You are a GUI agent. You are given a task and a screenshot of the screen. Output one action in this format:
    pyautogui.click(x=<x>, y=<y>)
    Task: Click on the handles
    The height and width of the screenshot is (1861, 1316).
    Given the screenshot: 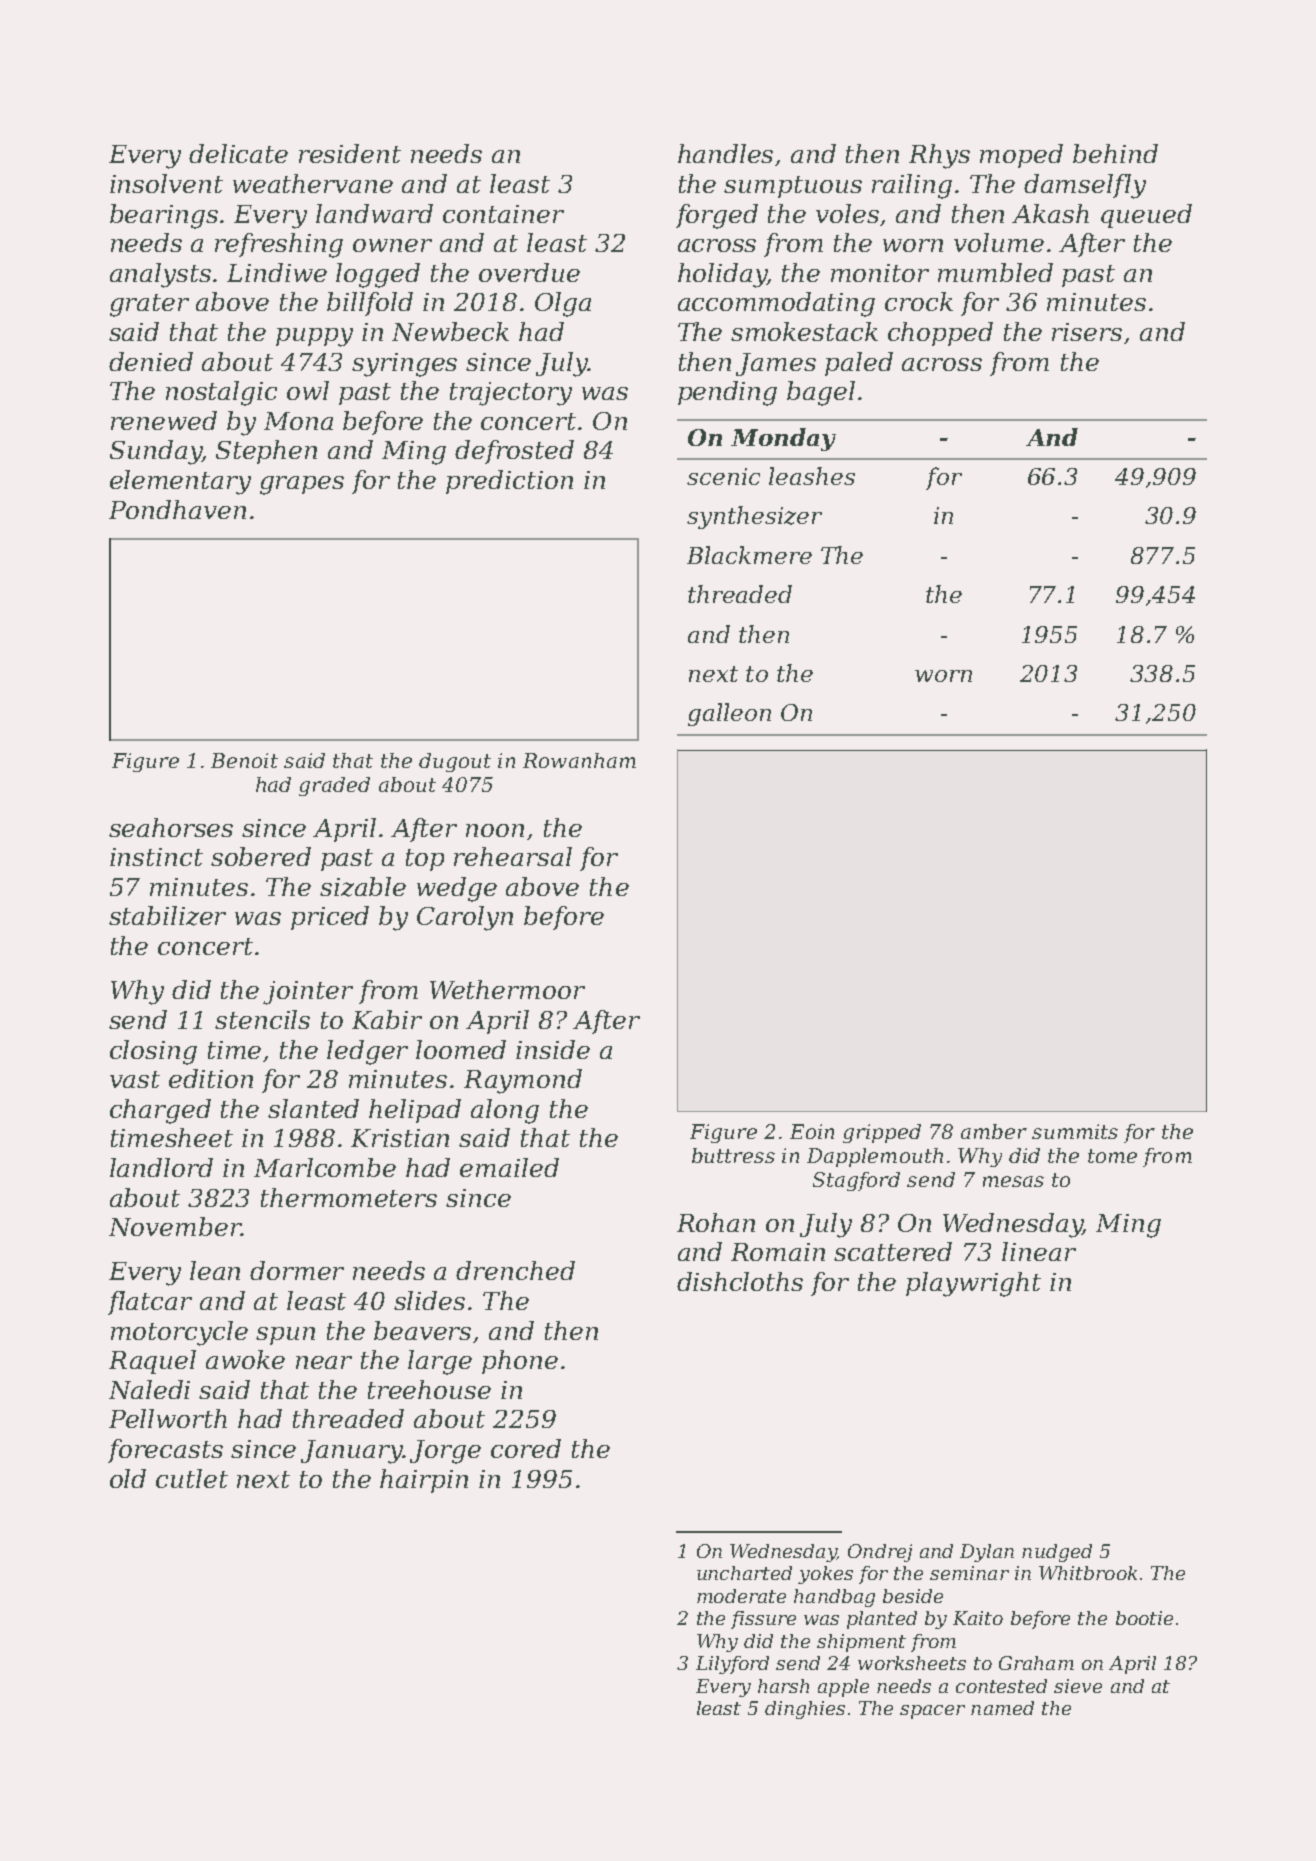 What is the action you would take?
    pyautogui.click(x=725, y=153)
